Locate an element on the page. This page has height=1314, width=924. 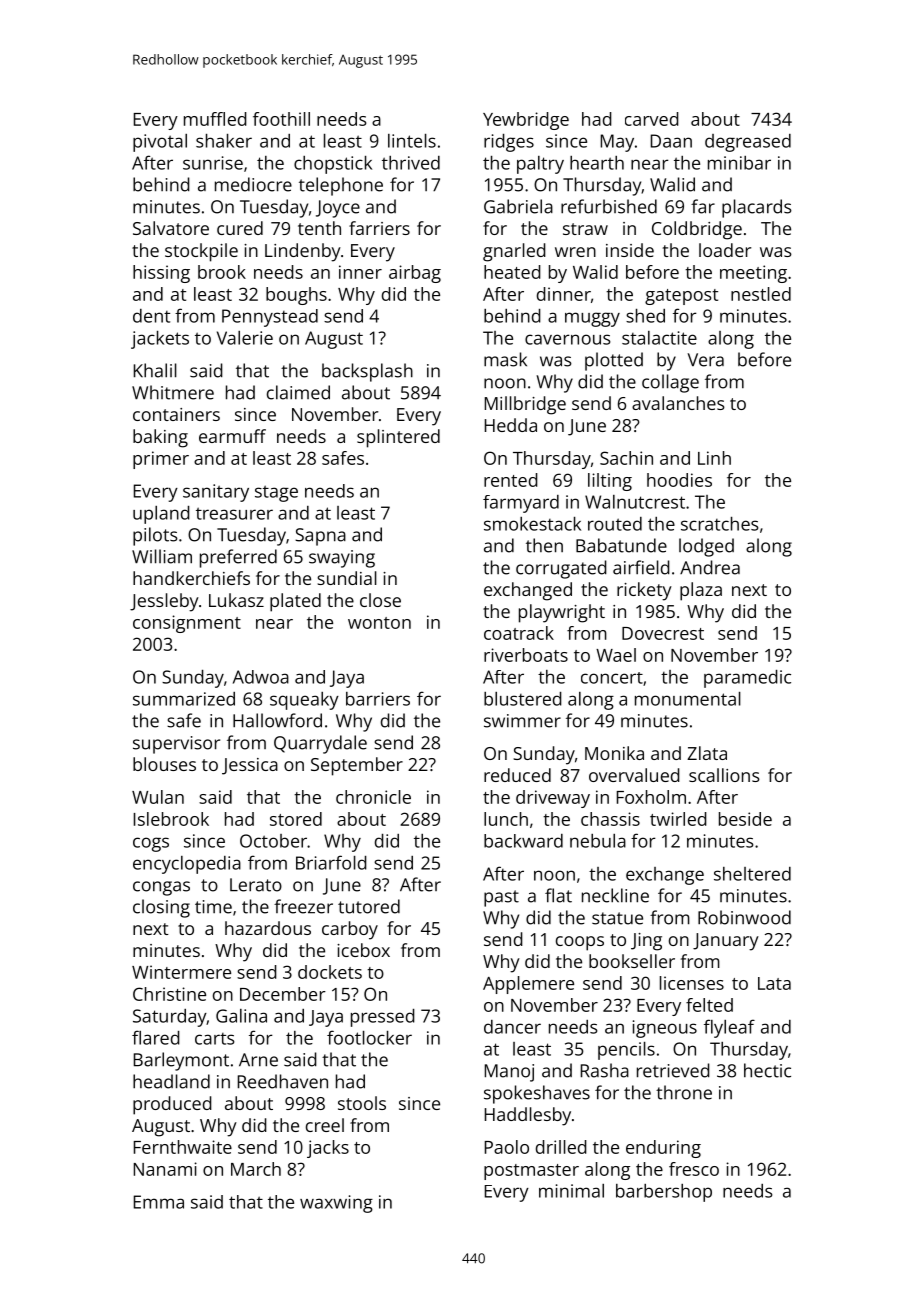
stage is located at coordinates (276, 493).
